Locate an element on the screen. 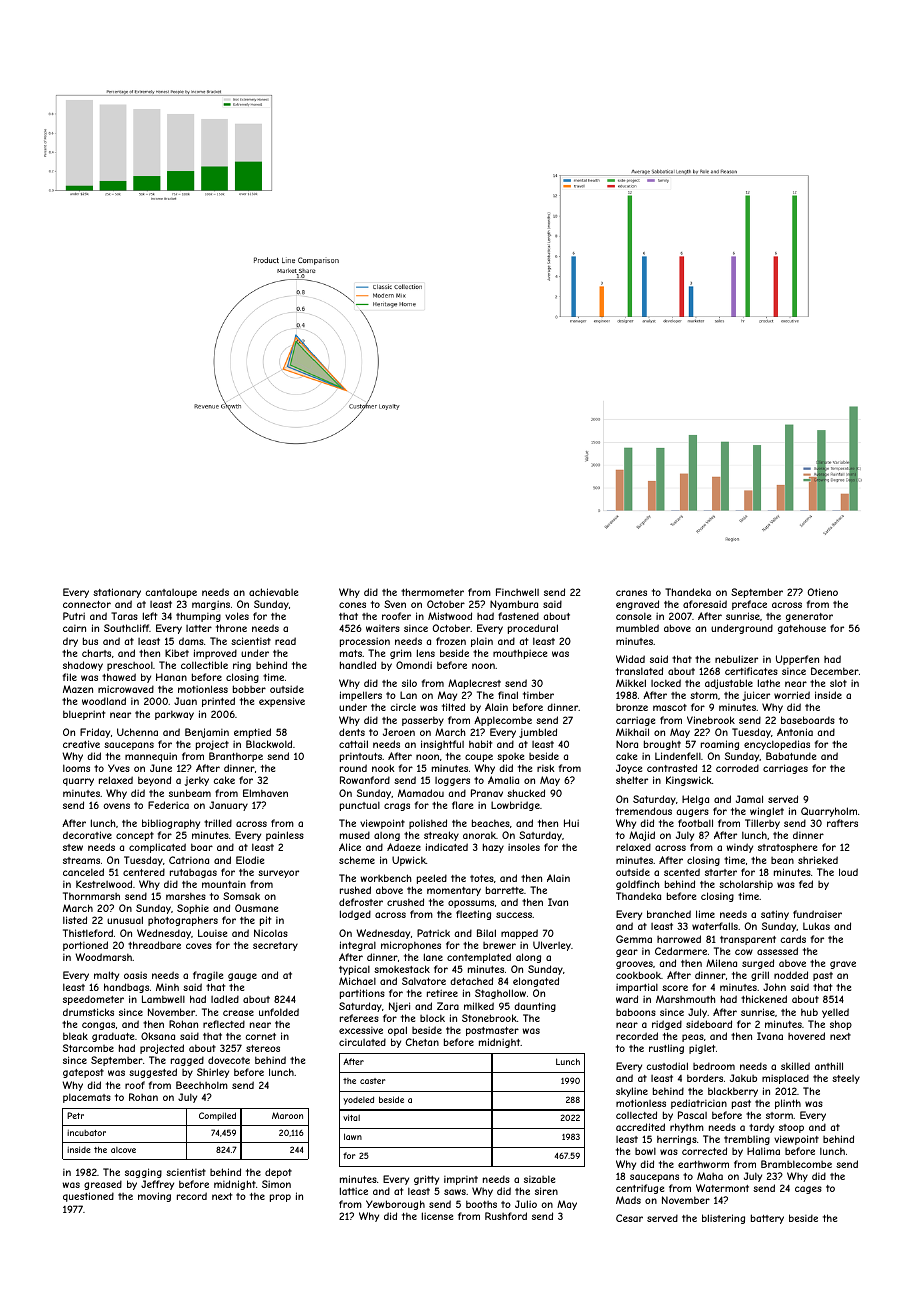 The width and height of the screenshot is (924, 1308). preface is located at coordinates (749, 605).
